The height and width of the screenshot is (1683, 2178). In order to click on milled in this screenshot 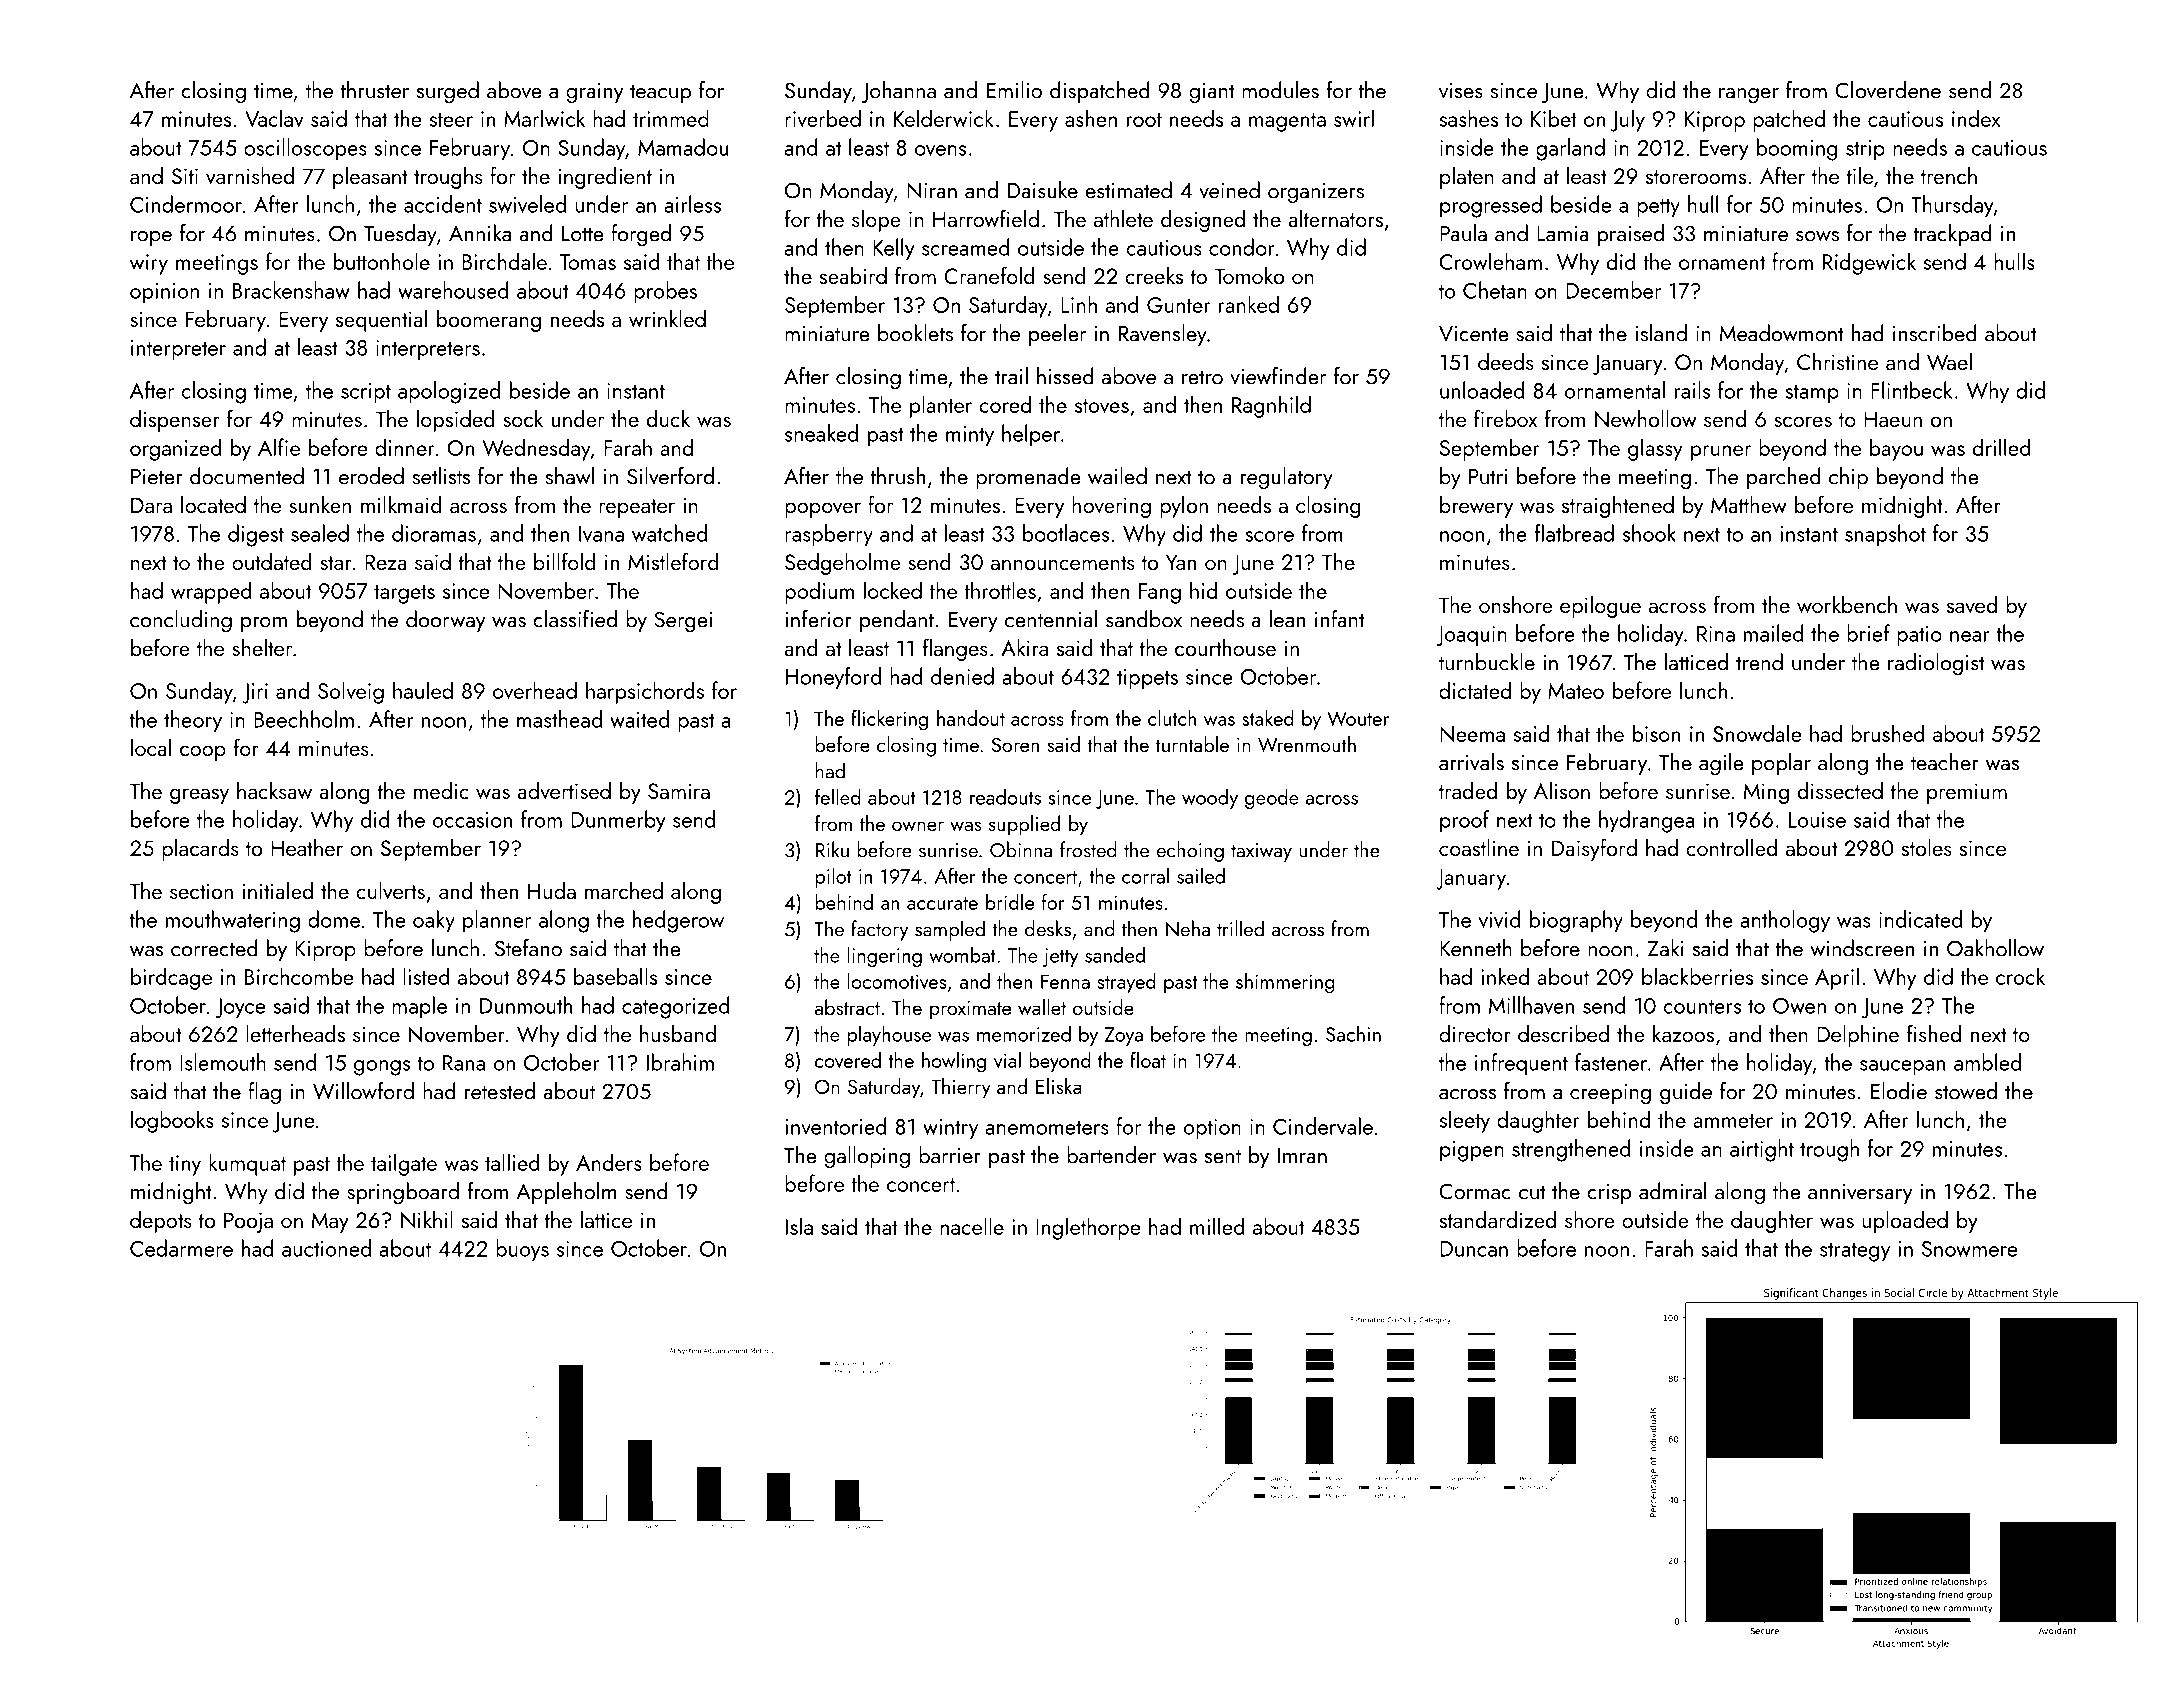, I will do `click(1217, 1226)`.
